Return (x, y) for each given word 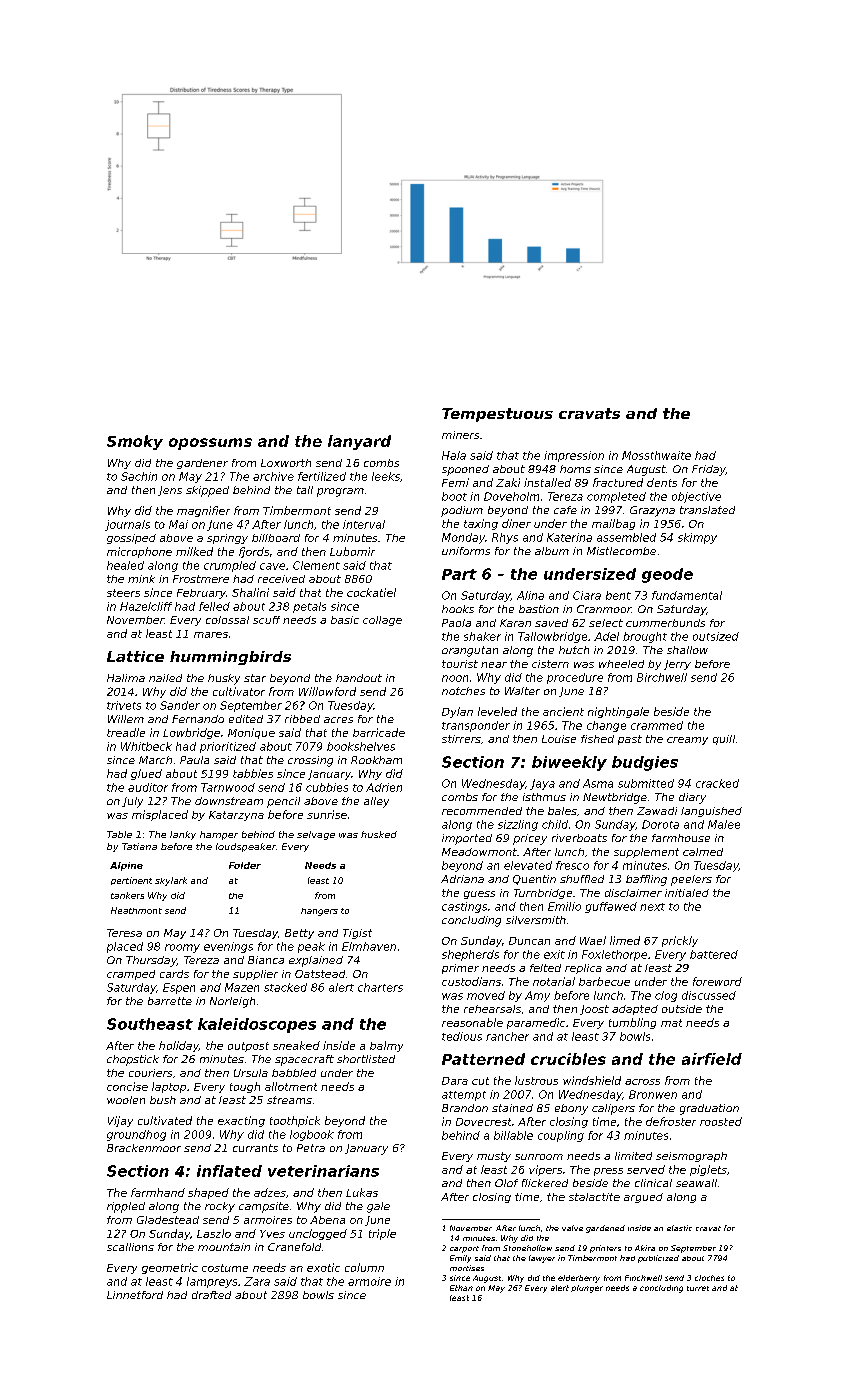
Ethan (461, 1288)
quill (724, 740)
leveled (497, 711)
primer (460, 969)
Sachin (139, 476)
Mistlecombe (621, 551)
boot (454, 496)
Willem (126, 719)
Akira (645, 1248)
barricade (379, 732)
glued (146, 774)
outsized (716, 636)
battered (714, 954)
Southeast (150, 1024)
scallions (130, 1247)
